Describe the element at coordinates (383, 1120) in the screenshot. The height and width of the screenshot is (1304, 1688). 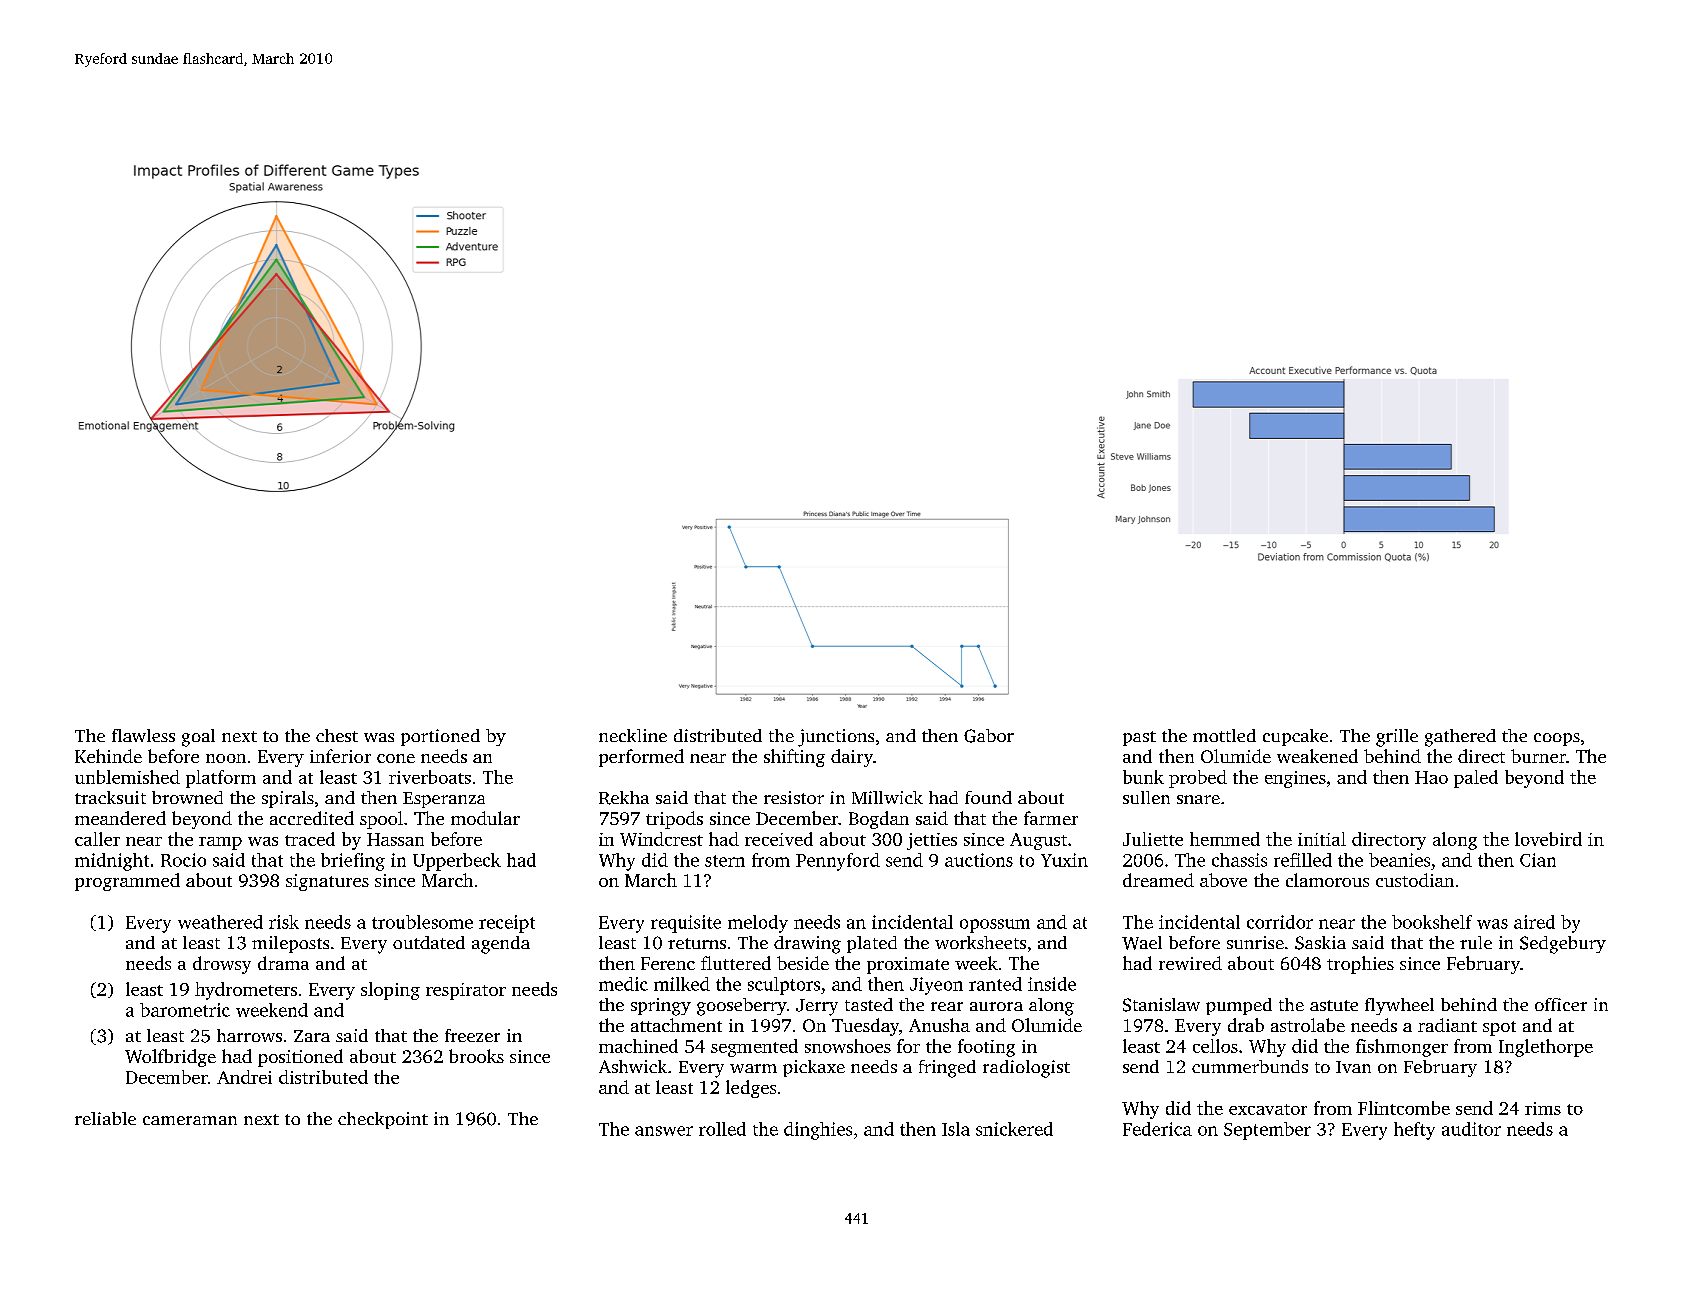
I see `checkpoint` at that location.
